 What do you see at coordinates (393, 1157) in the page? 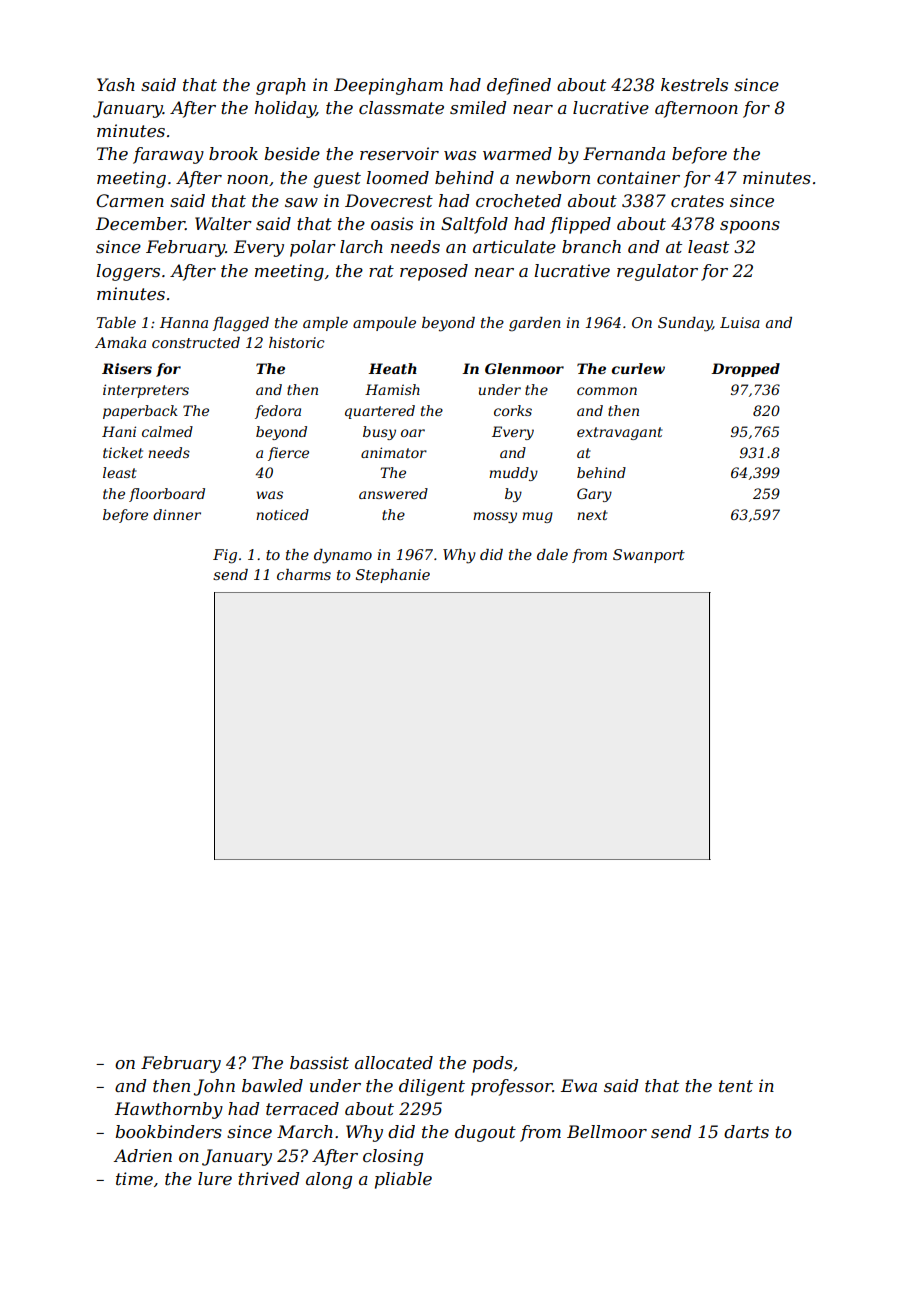
I see `closing` at bounding box center [393, 1157].
